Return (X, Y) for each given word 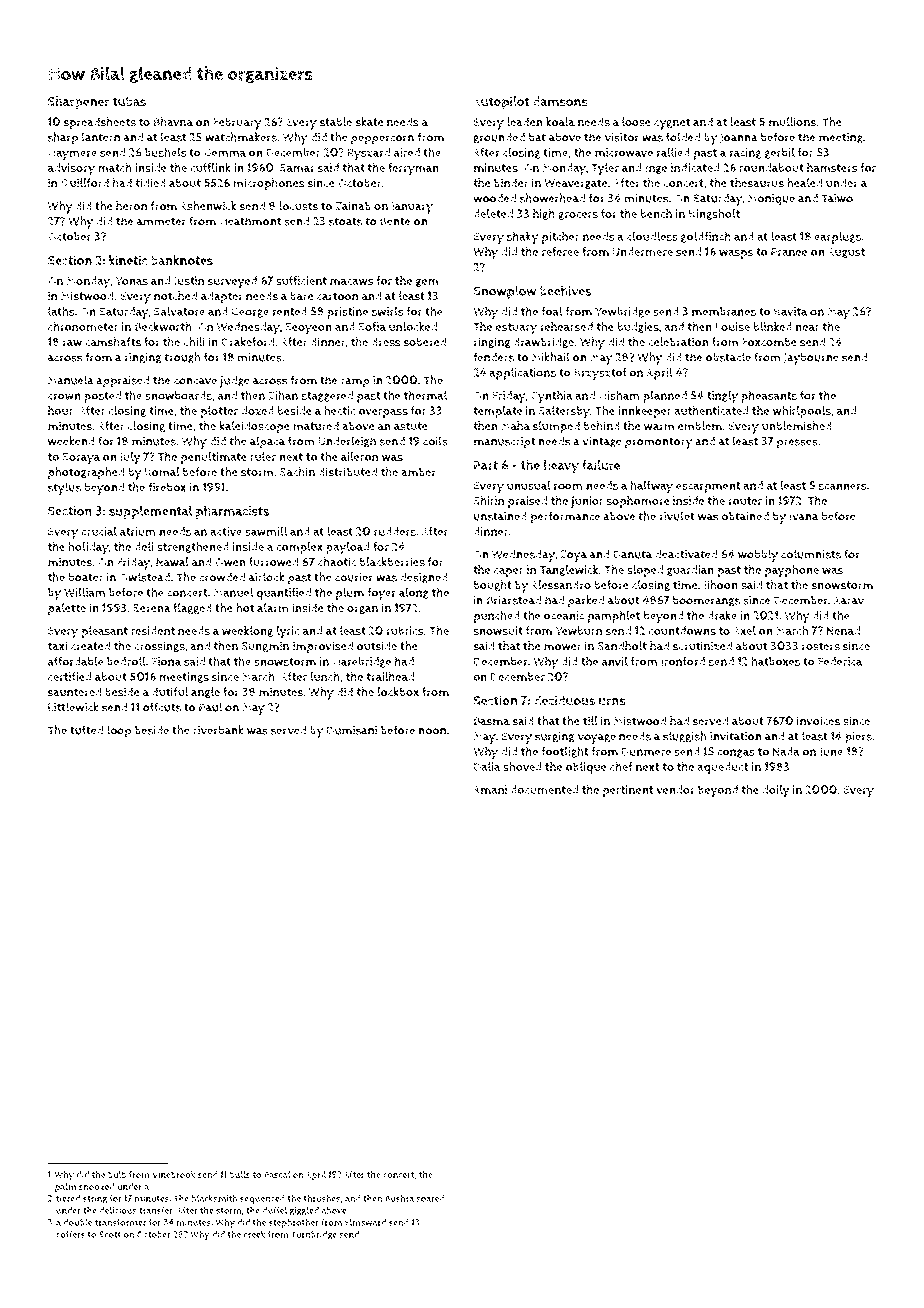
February (237, 123)
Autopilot (501, 103)
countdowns (682, 630)
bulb (117, 1174)
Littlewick (73, 707)
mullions (792, 122)
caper (509, 572)
